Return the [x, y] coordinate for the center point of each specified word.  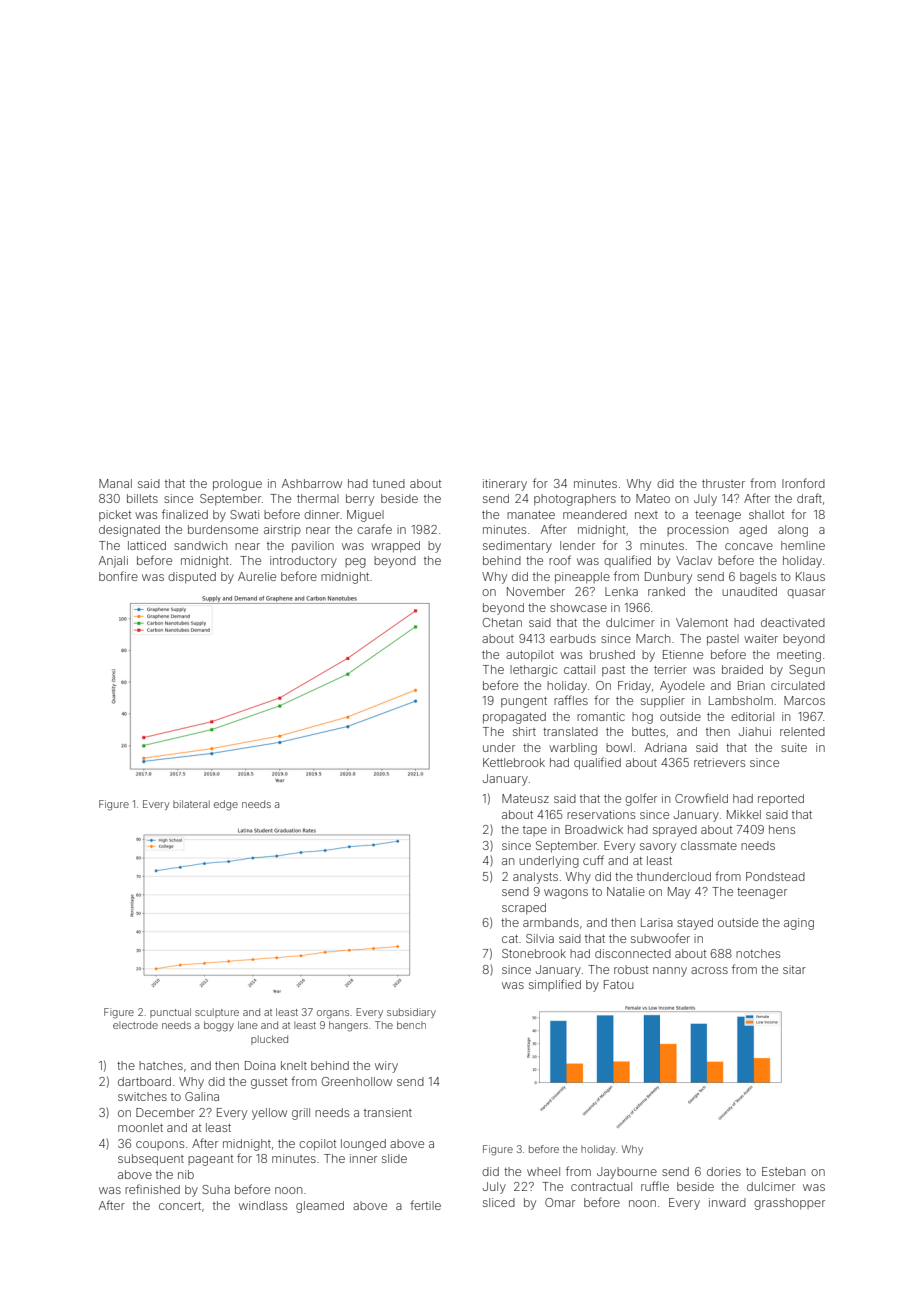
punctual [170, 1013]
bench [411, 1025]
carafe [374, 529]
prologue [237, 485]
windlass [263, 1205]
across [709, 970]
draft [809, 498]
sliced [499, 1202]
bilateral [191, 804]
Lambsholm [741, 700]
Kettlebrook [514, 762]
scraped [524, 909]
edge [226, 805]
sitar [794, 969]
